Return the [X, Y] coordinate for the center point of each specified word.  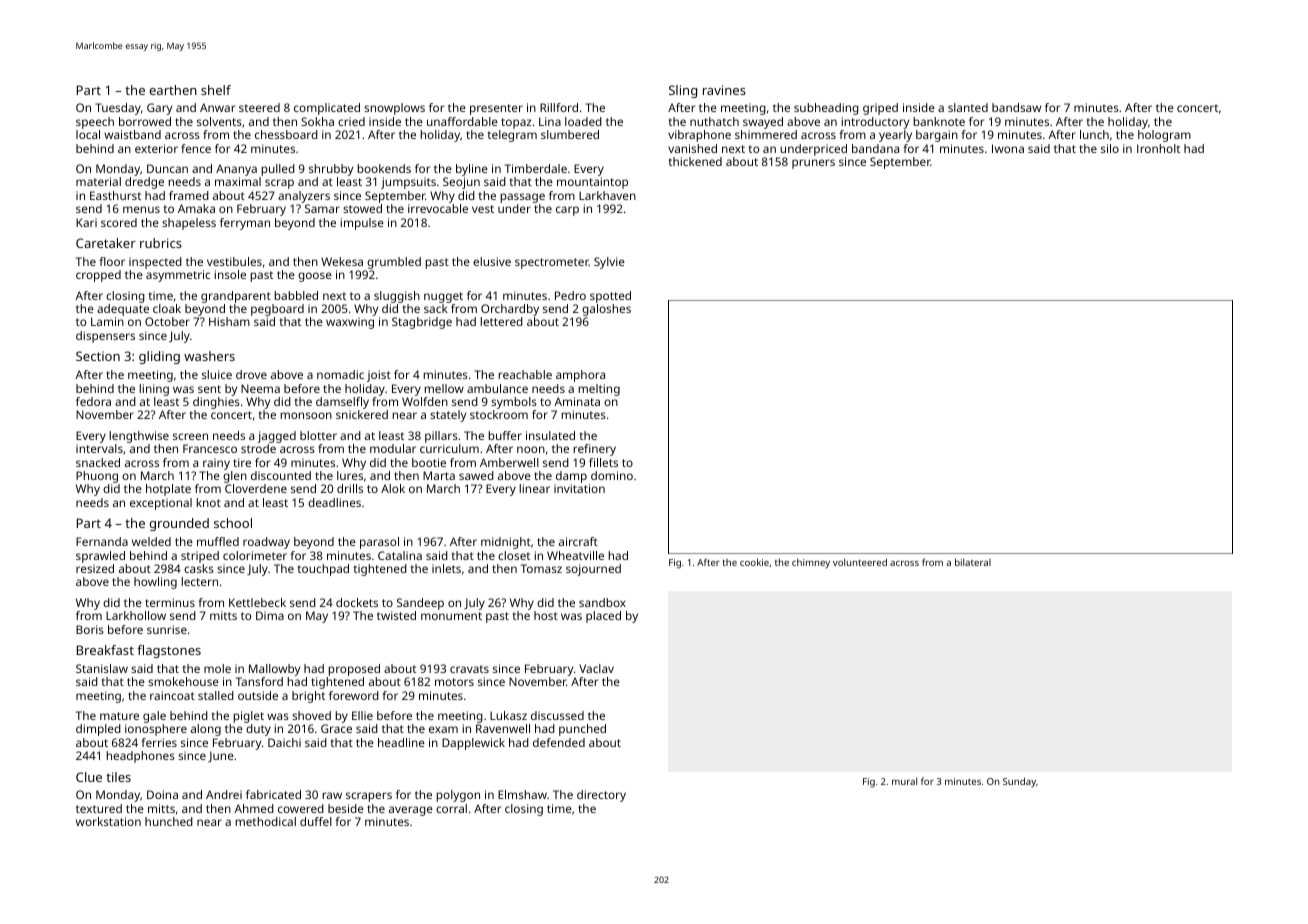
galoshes [606, 310]
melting [599, 390]
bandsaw [1016, 107]
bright [308, 697]
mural [904, 781]
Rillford [559, 107]
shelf [216, 90]
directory [601, 796]
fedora [93, 401]
